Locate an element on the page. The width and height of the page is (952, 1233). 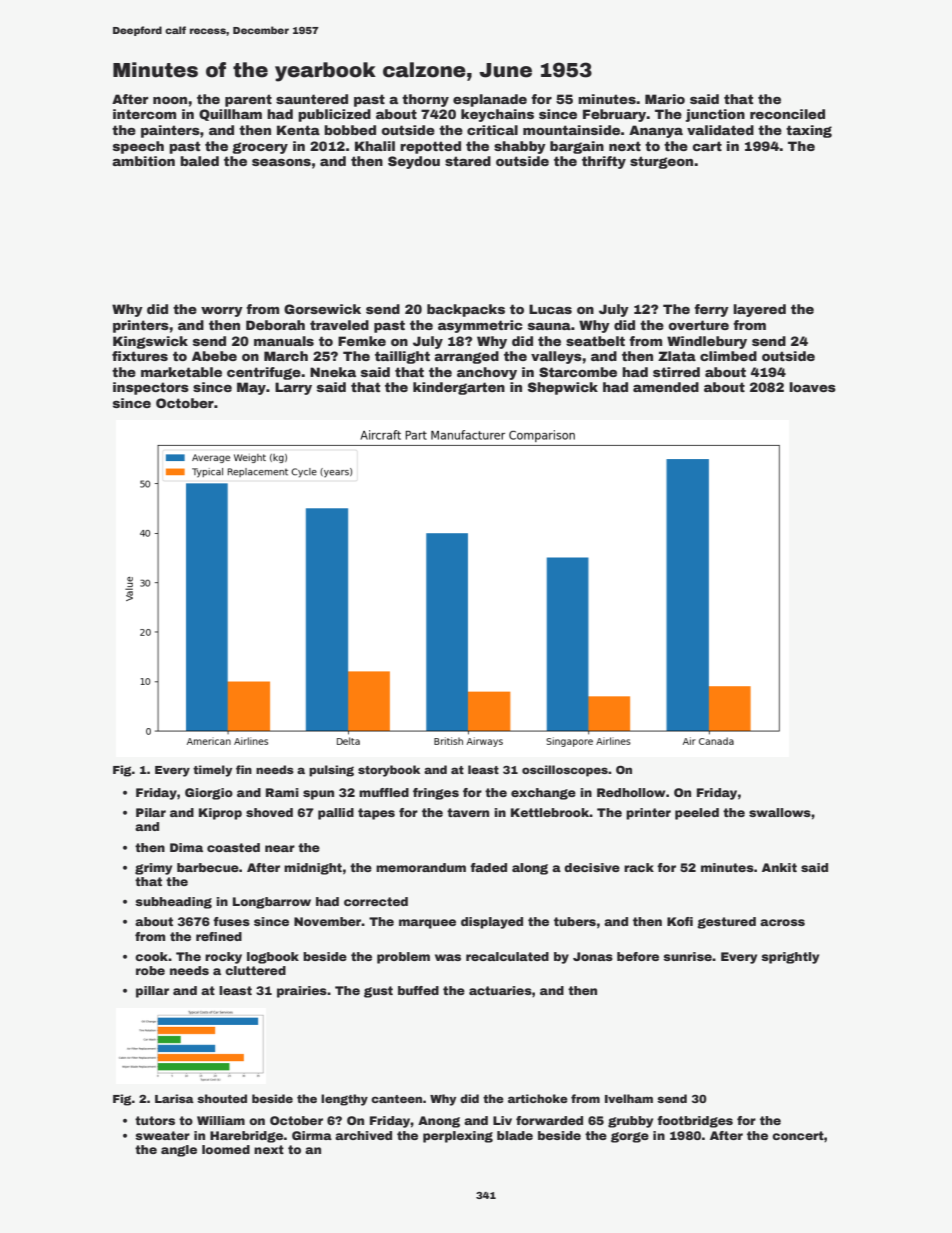
ambition is located at coordinates (143, 161).
